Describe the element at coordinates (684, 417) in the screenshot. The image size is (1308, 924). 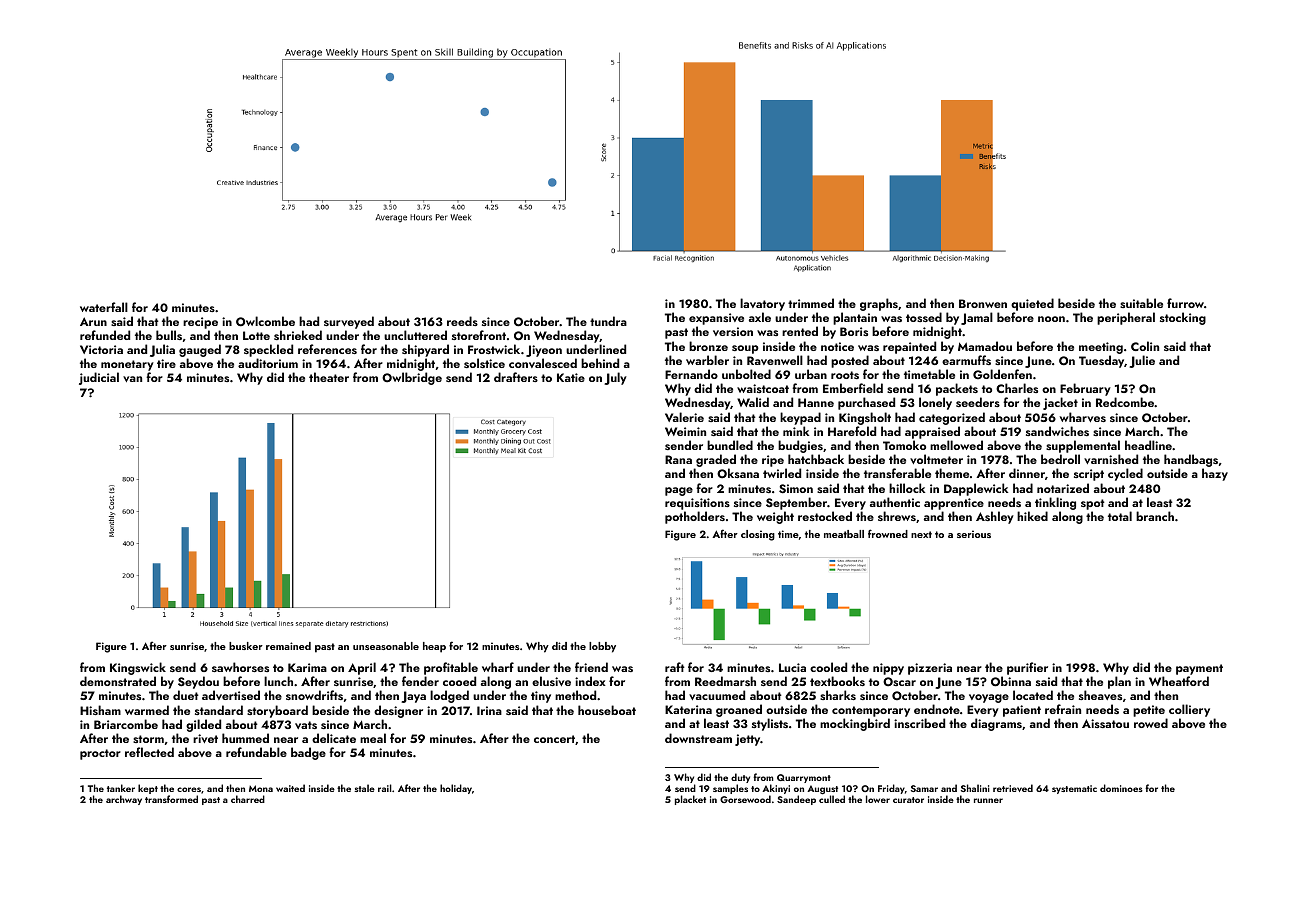
I see `Valerie` at that location.
